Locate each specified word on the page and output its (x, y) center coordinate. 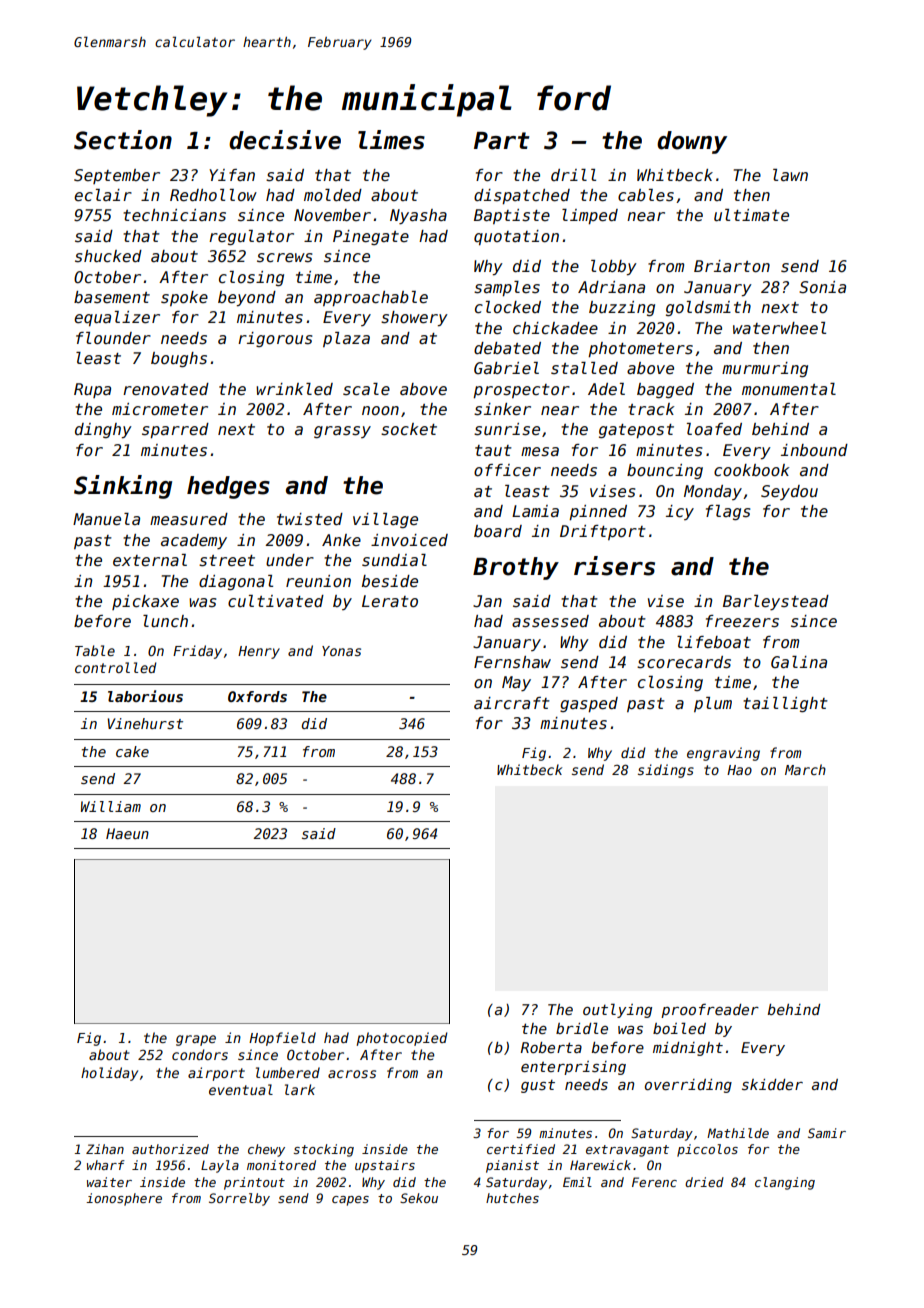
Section (123, 140)
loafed (714, 429)
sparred (175, 430)
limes (391, 140)
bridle (582, 1028)
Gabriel (506, 368)
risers (614, 566)
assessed (550, 621)
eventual (241, 1089)
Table (95, 650)
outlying (617, 1010)
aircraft (512, 703)
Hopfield (282, 1039)
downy (692, 142)
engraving (723, 754)
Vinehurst (145, 723)
